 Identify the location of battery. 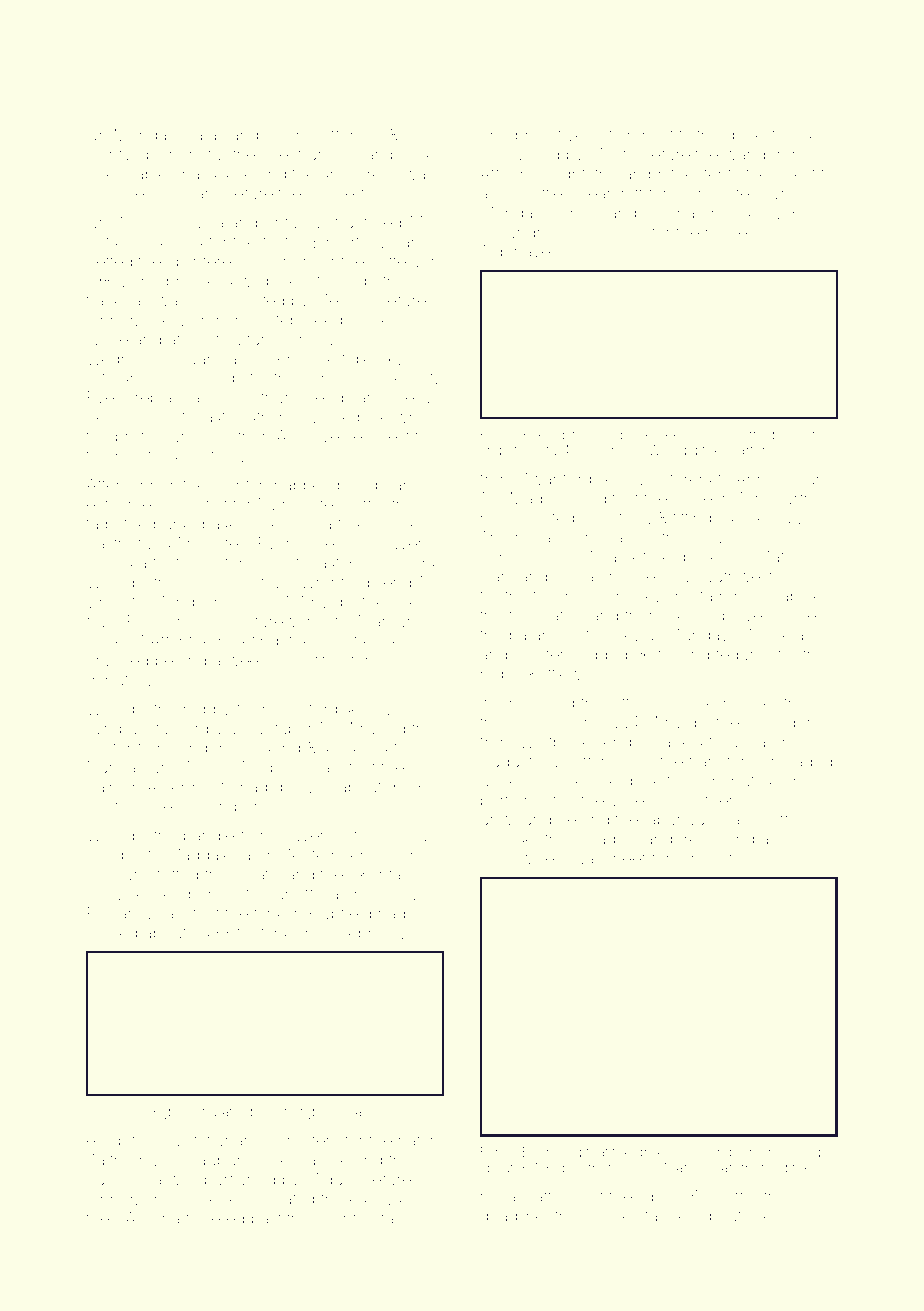
(396, 263).
